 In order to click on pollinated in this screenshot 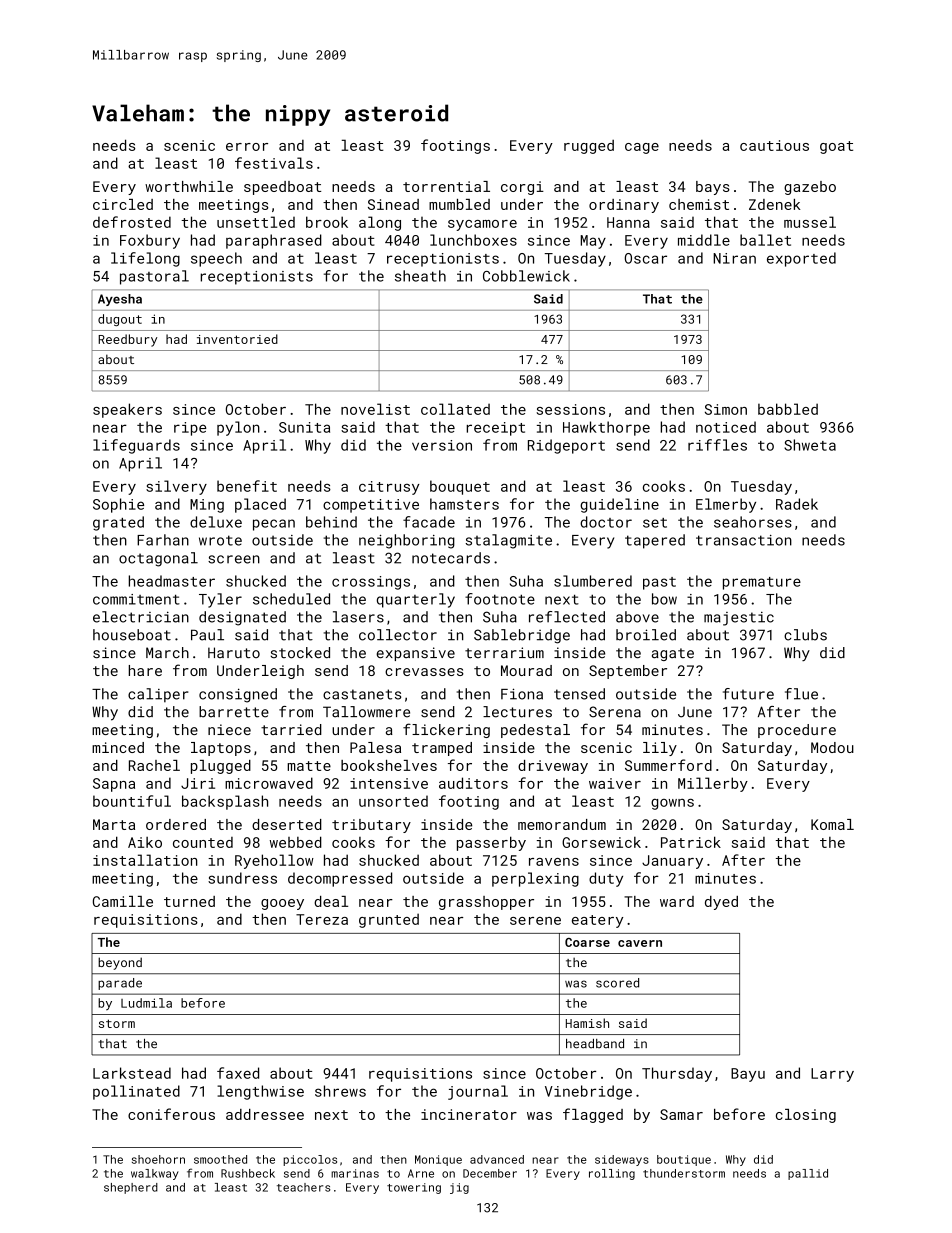, I will do `click(136, 1092)`.
